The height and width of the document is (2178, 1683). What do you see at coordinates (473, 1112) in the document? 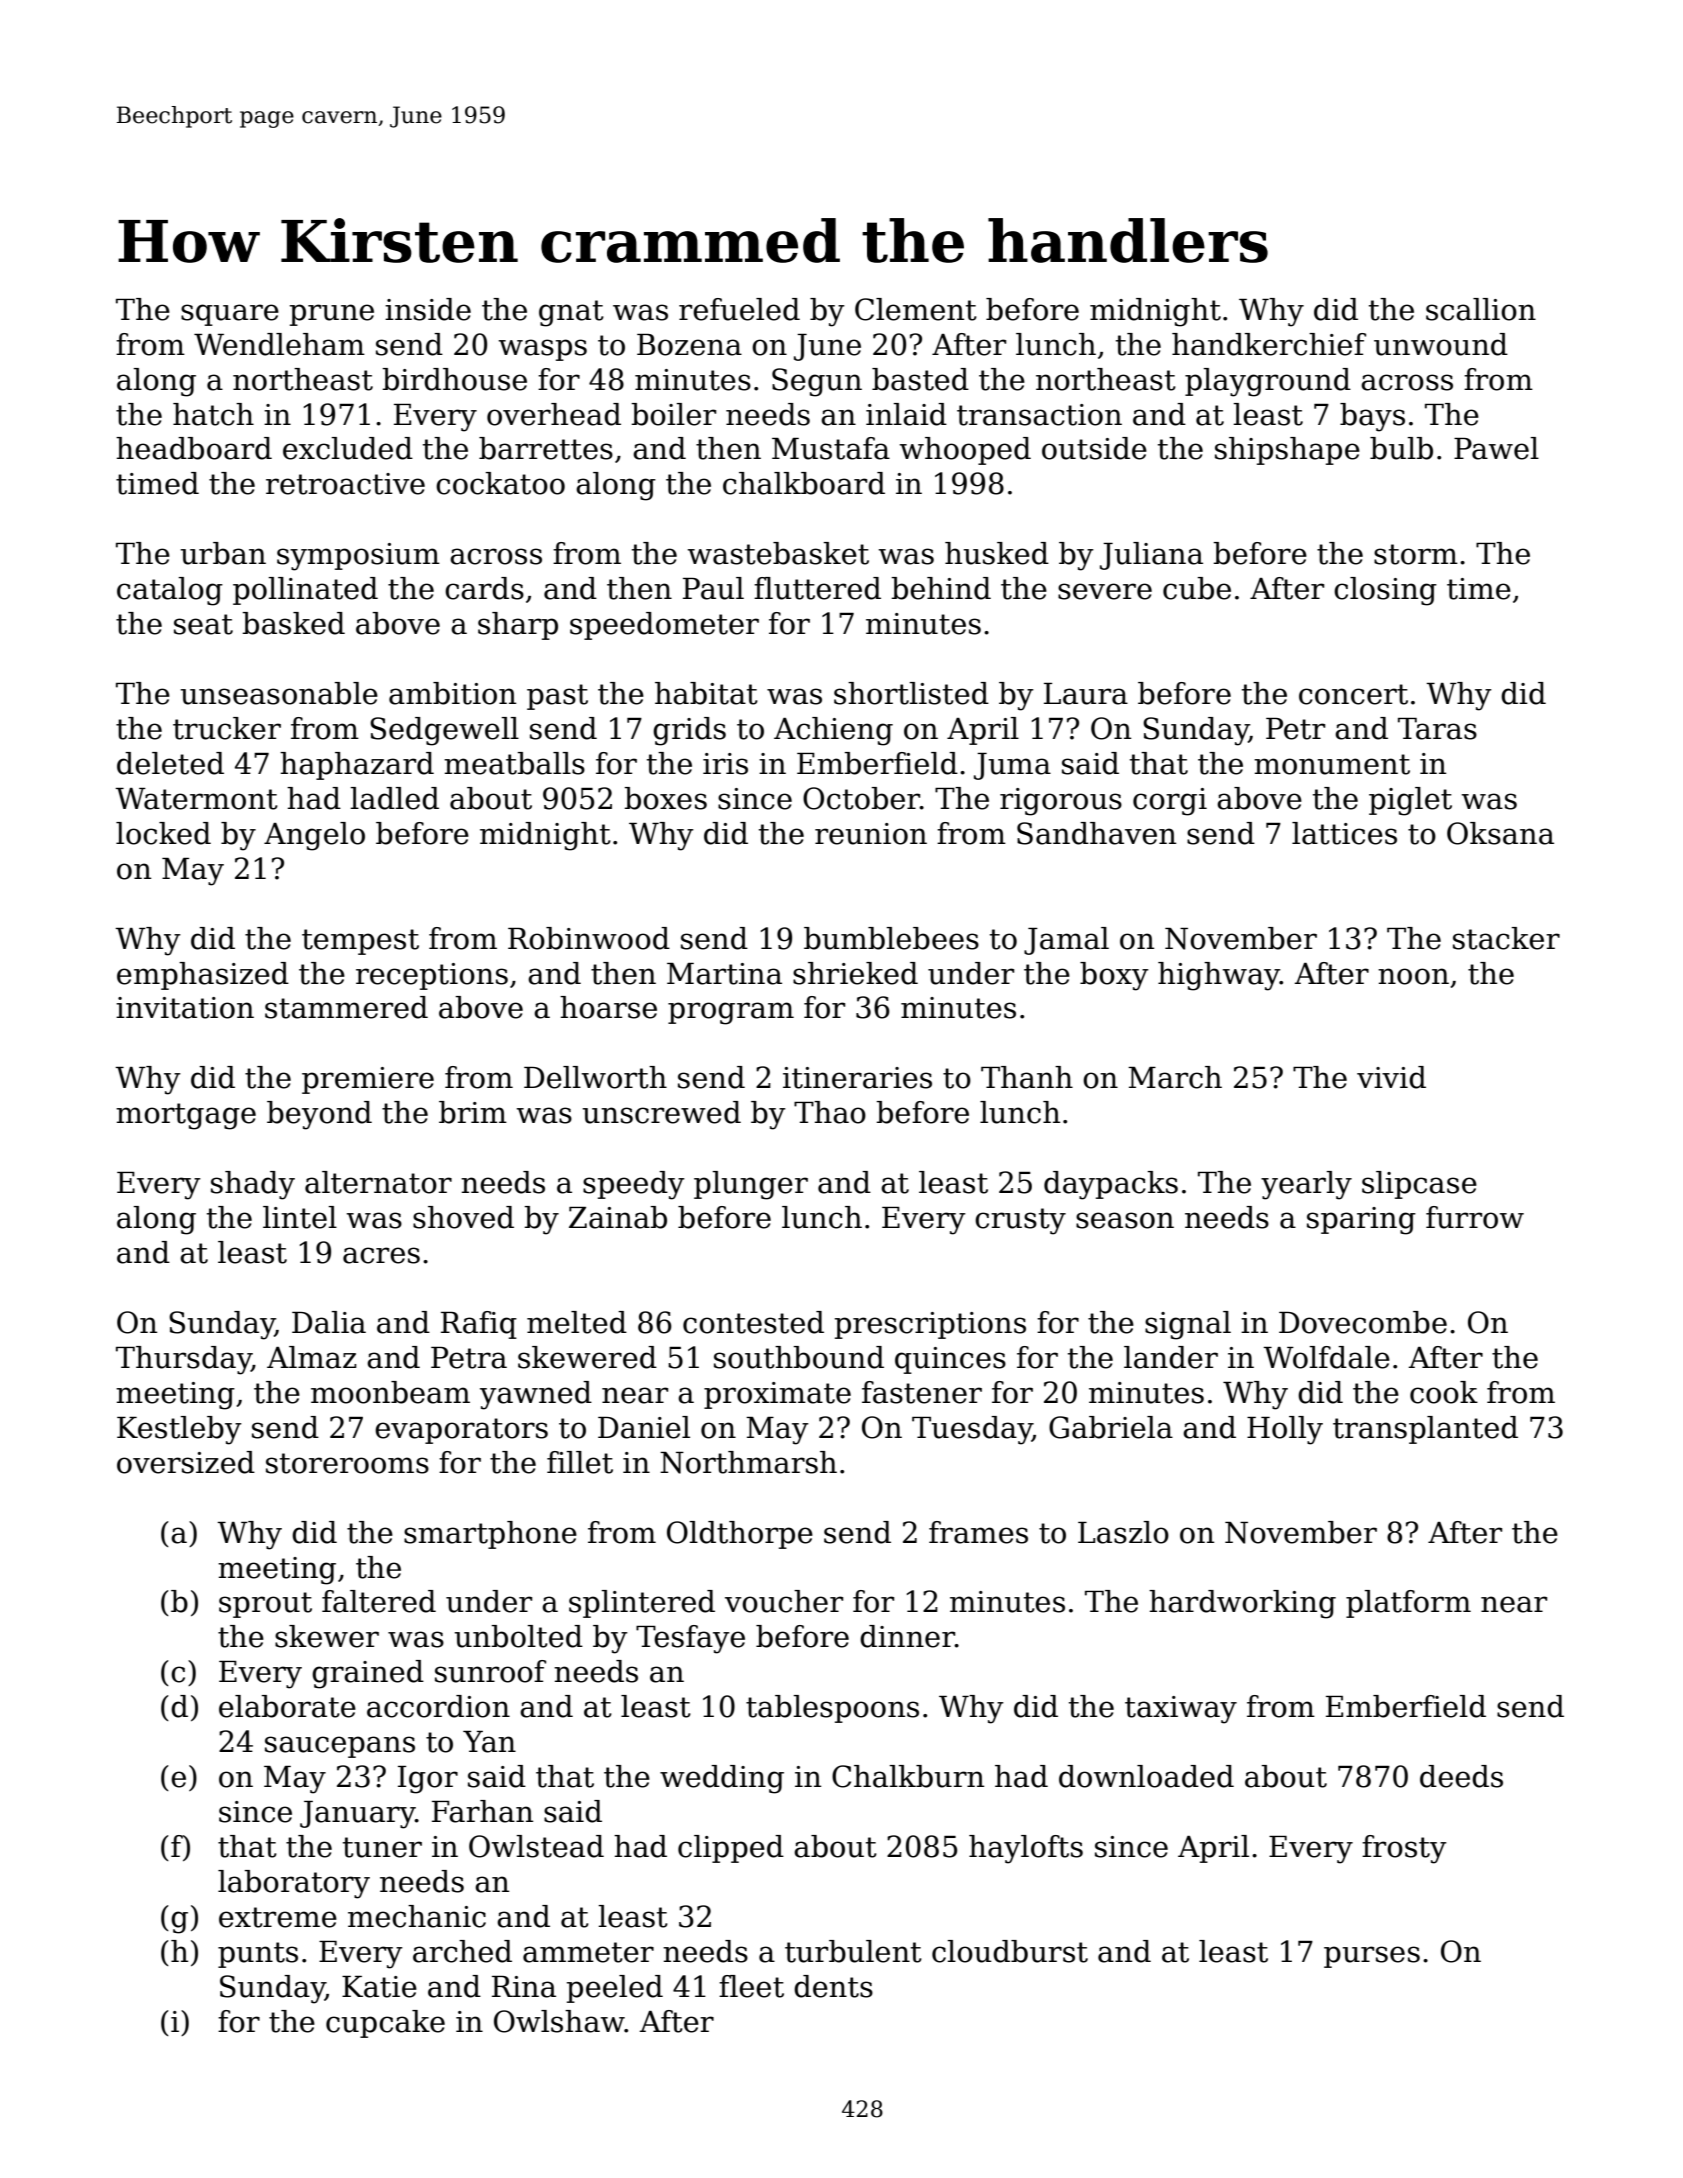
I see `brim` at bounding box center [473, 1112].
